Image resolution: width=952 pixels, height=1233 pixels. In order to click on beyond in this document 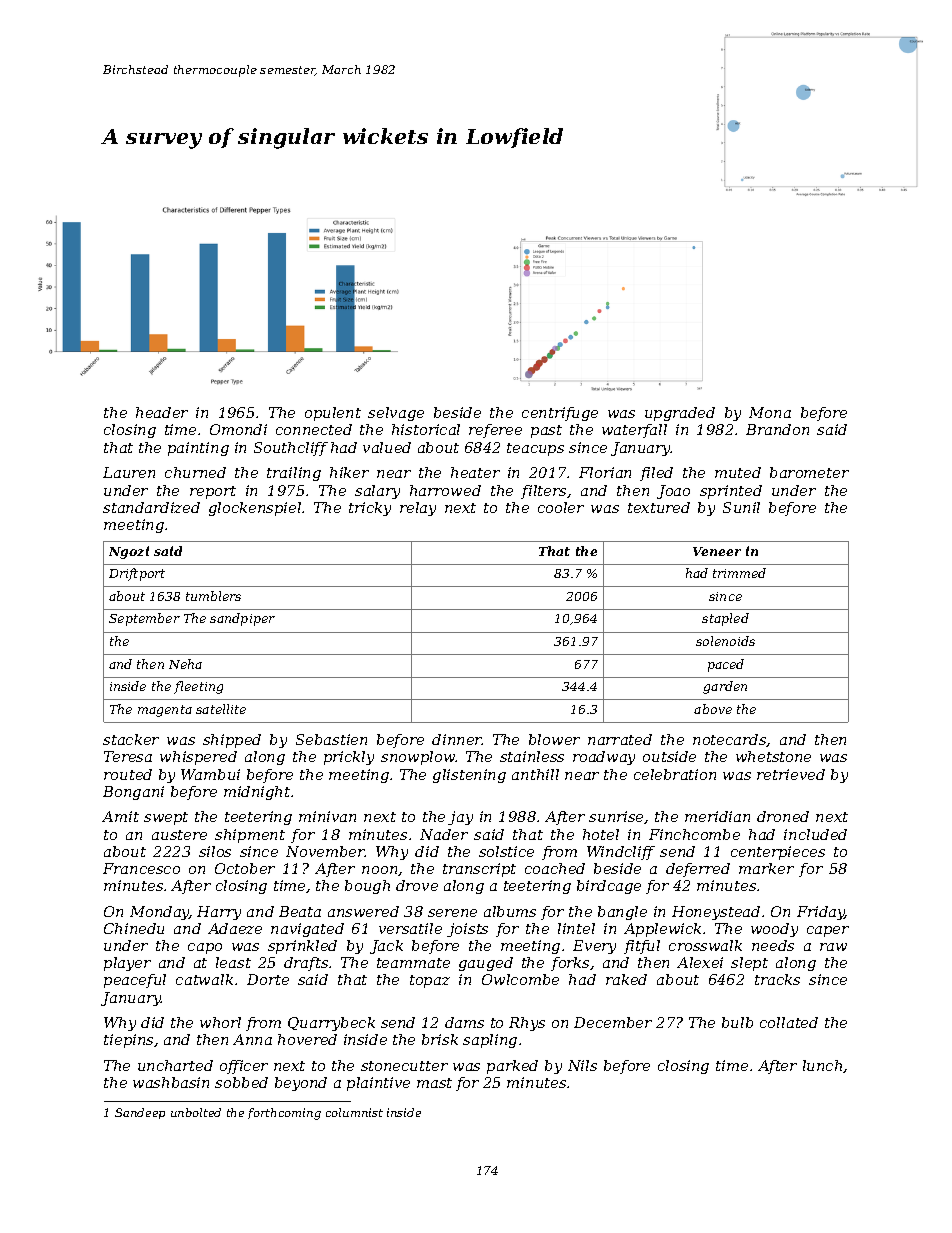, I will do `click(301, 1084)`.
